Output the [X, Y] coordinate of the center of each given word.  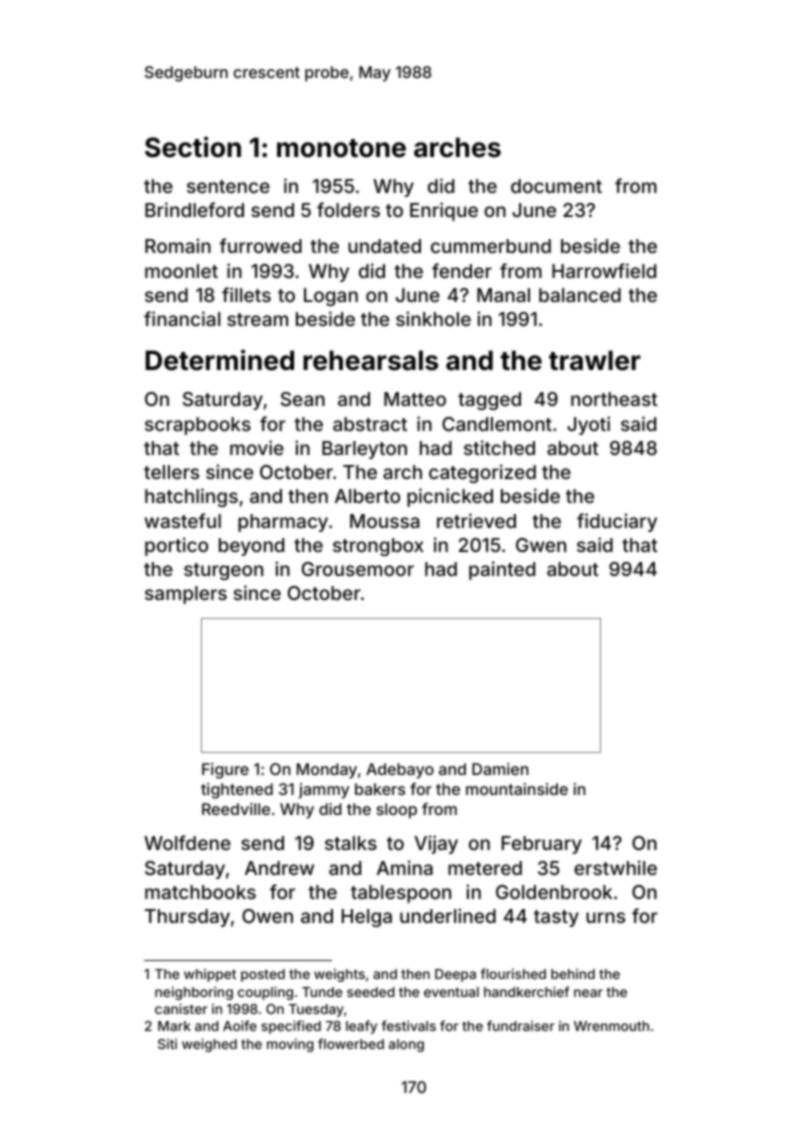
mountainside [517, 789]
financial [182, 318]
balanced [580, 295]
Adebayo [400, 771]
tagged [489, 401]
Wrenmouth [611, 1026]
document [556, 186]
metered [485, 868]
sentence [228, 186]
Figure [225, 771]
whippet [210, 975]
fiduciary [617, 522]
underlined [448, 915]
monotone [341, 148]
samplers [186, 595]
